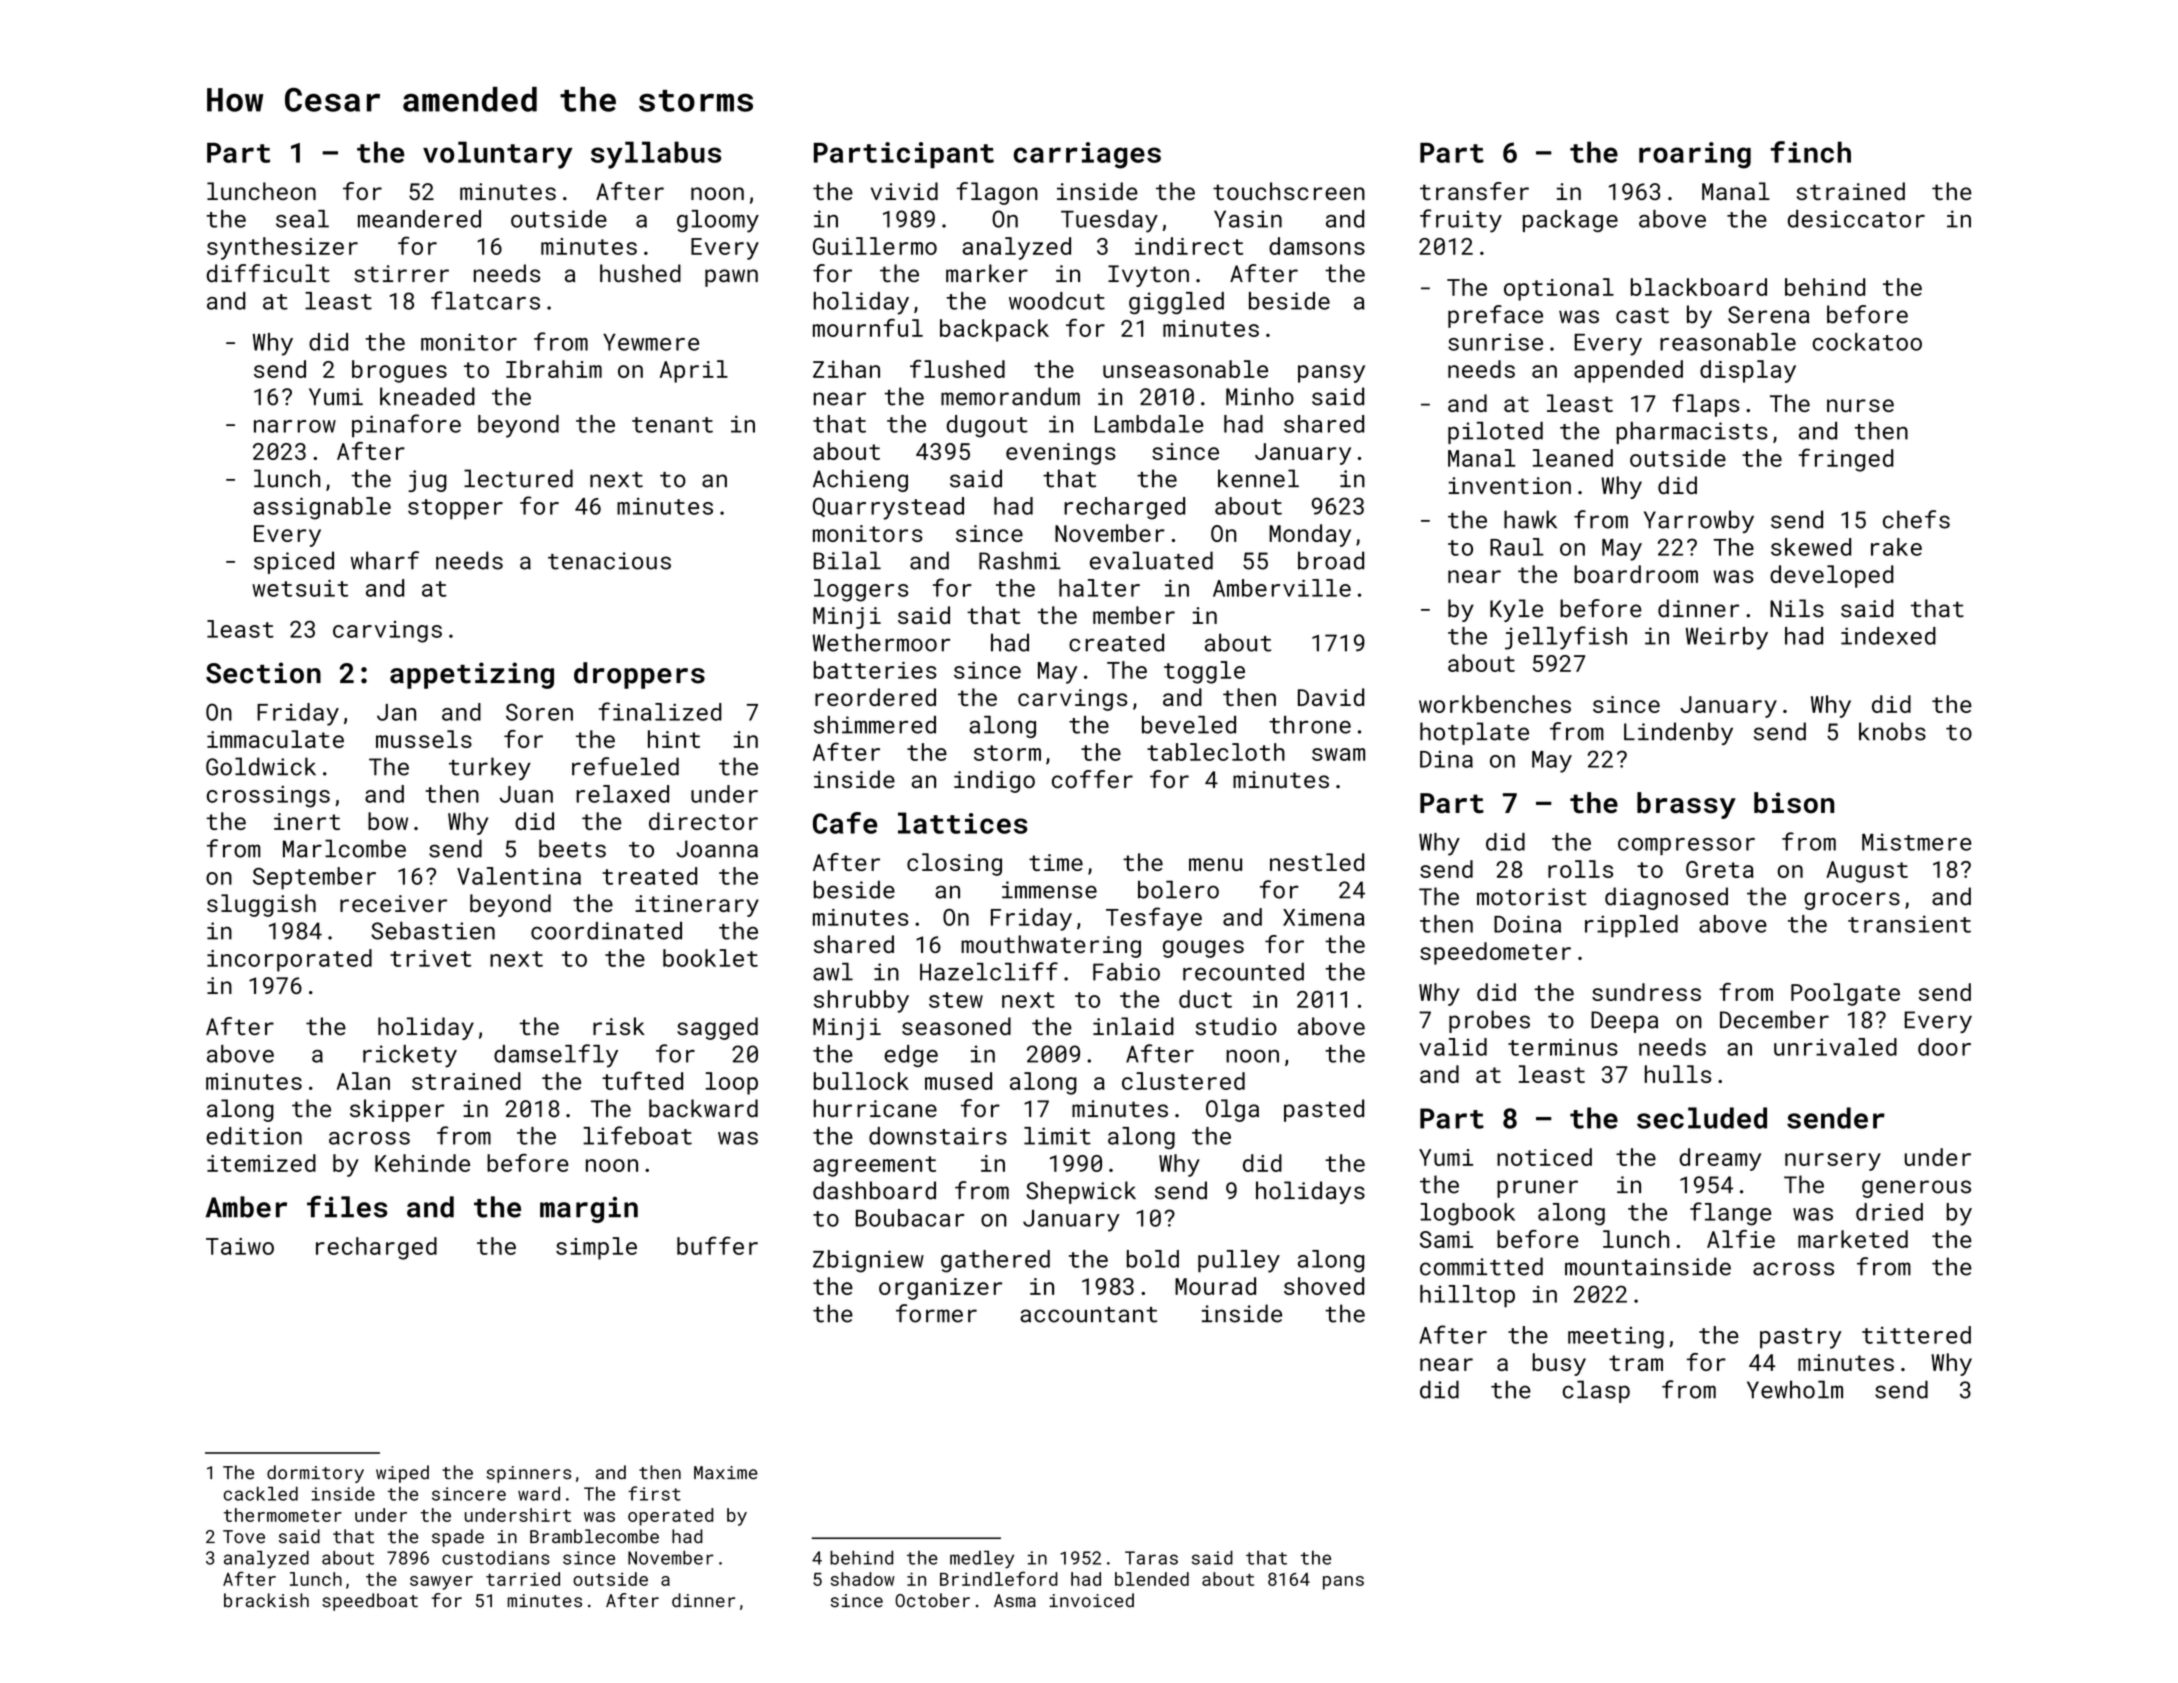 This screenshot has height=1683, width=2178. I want to click on appetizing, so click(472, 675).
